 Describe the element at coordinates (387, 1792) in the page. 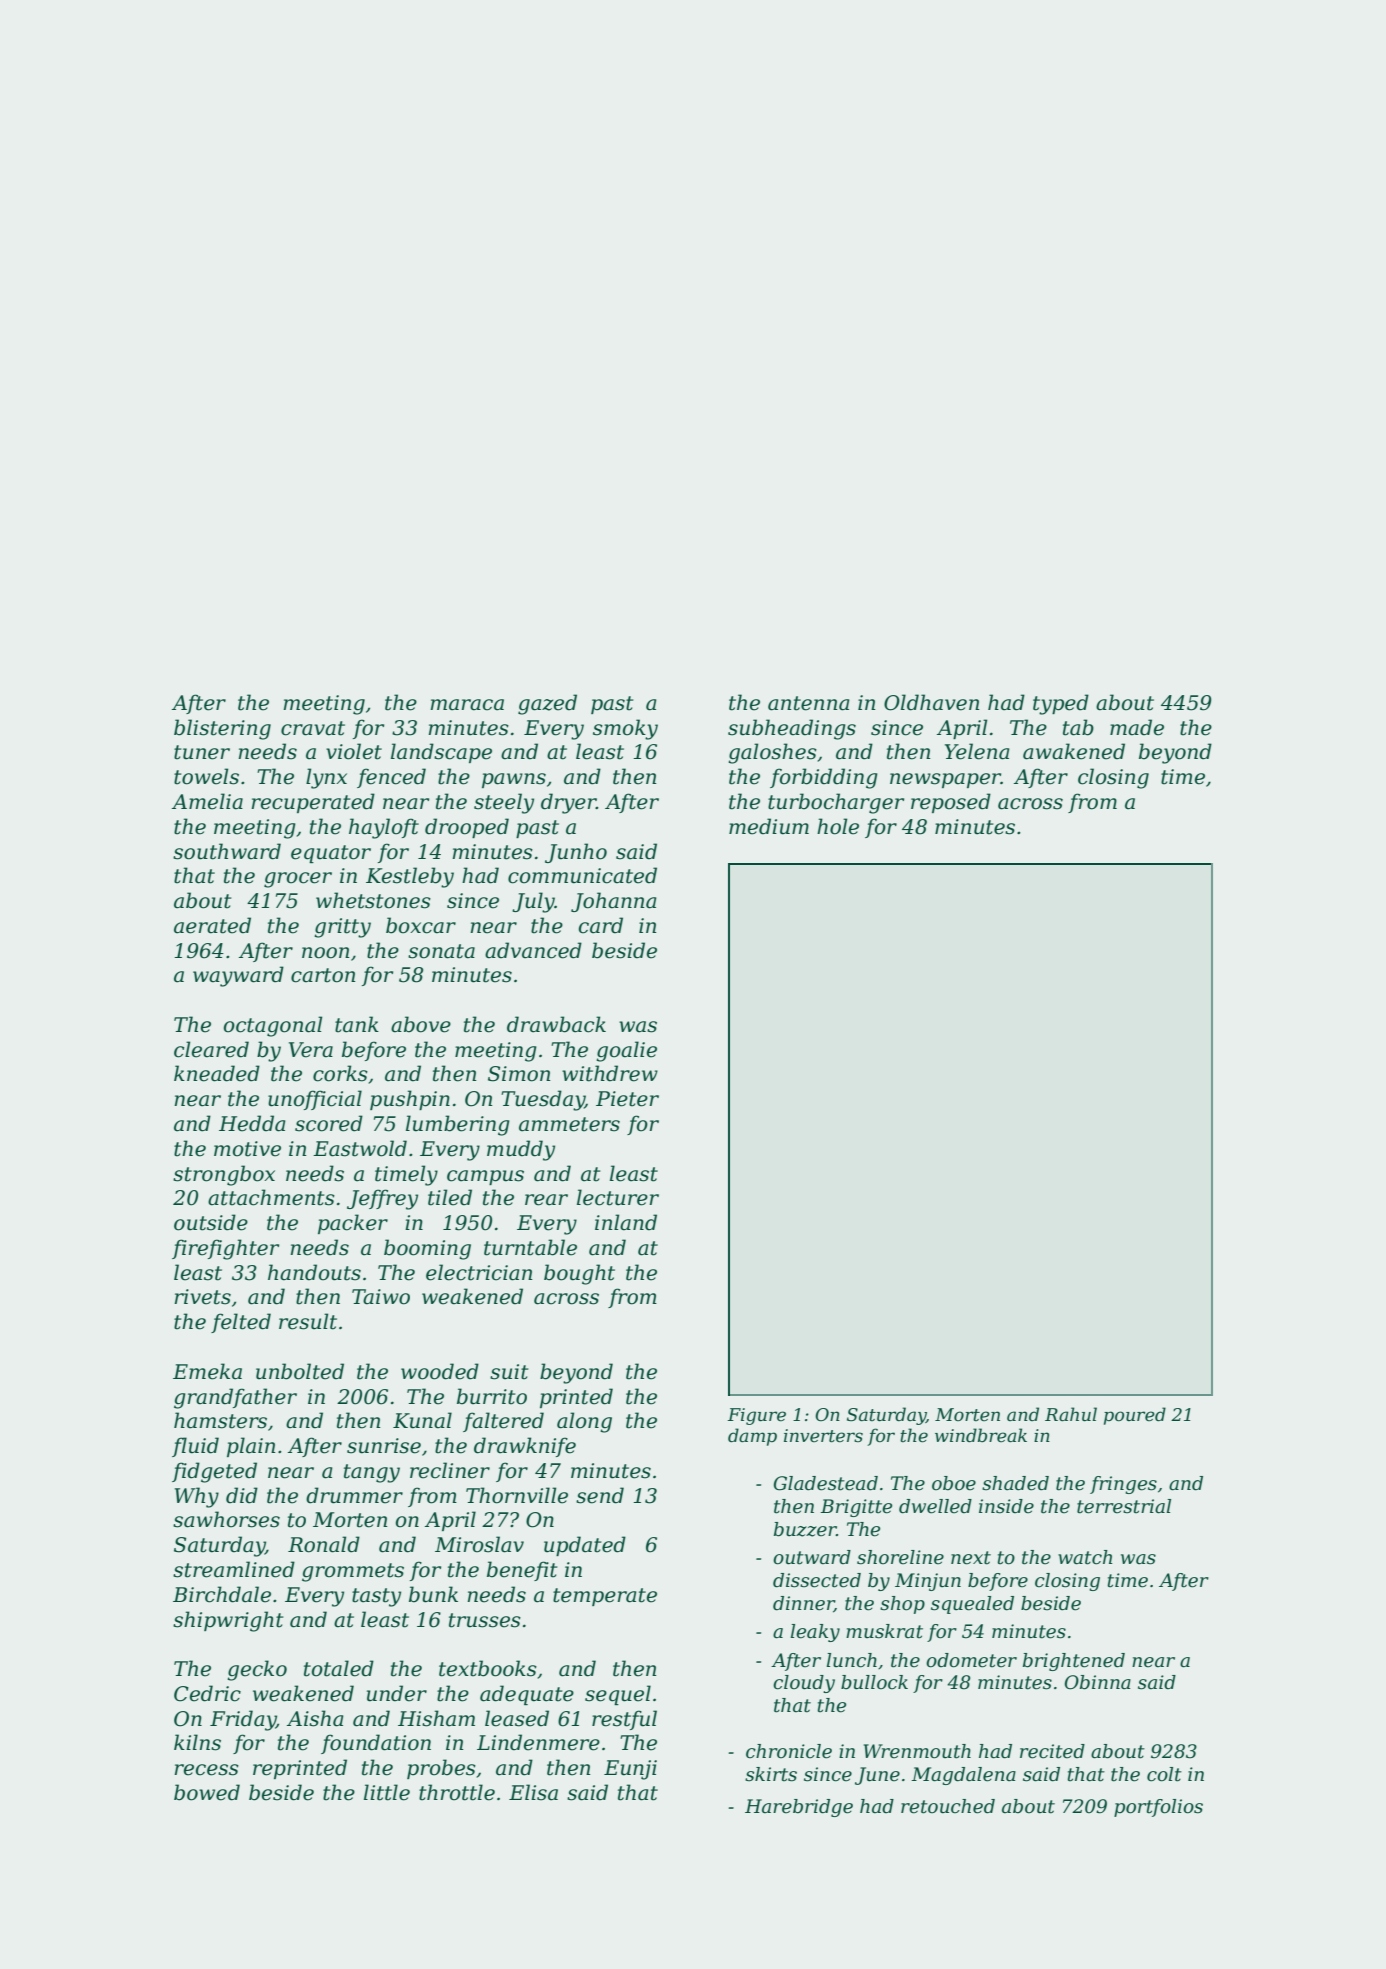

I see `little` at that location.
